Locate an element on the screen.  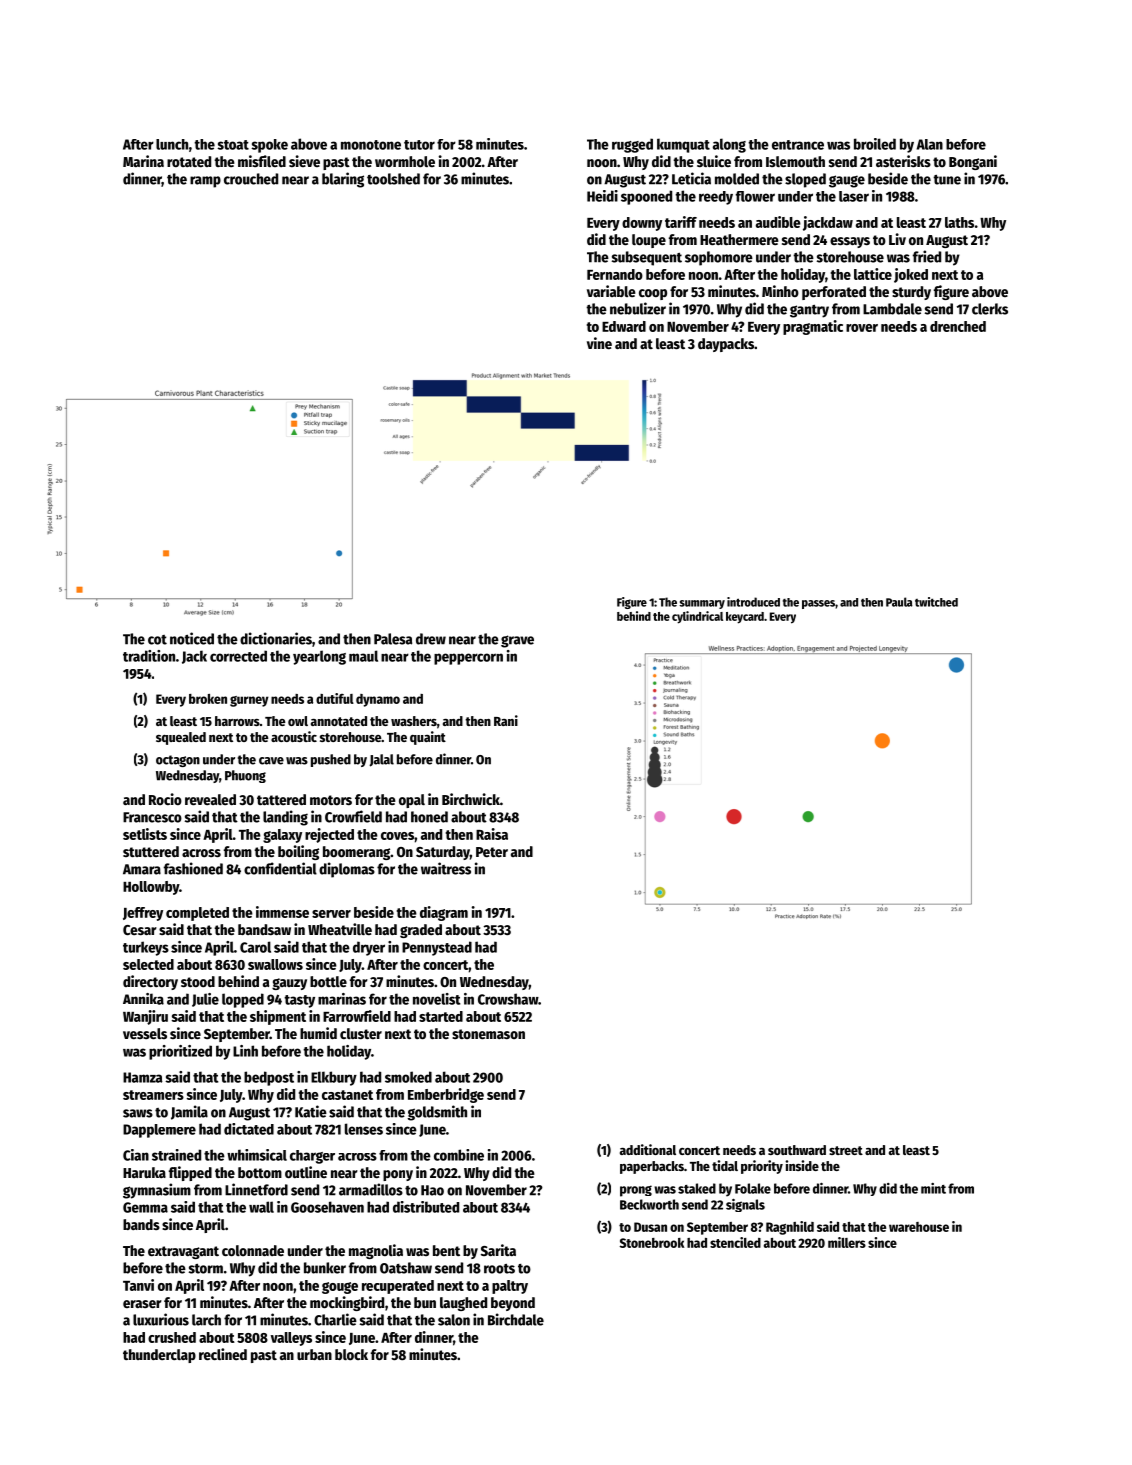
spoke is located at coordinates (269, 146).
